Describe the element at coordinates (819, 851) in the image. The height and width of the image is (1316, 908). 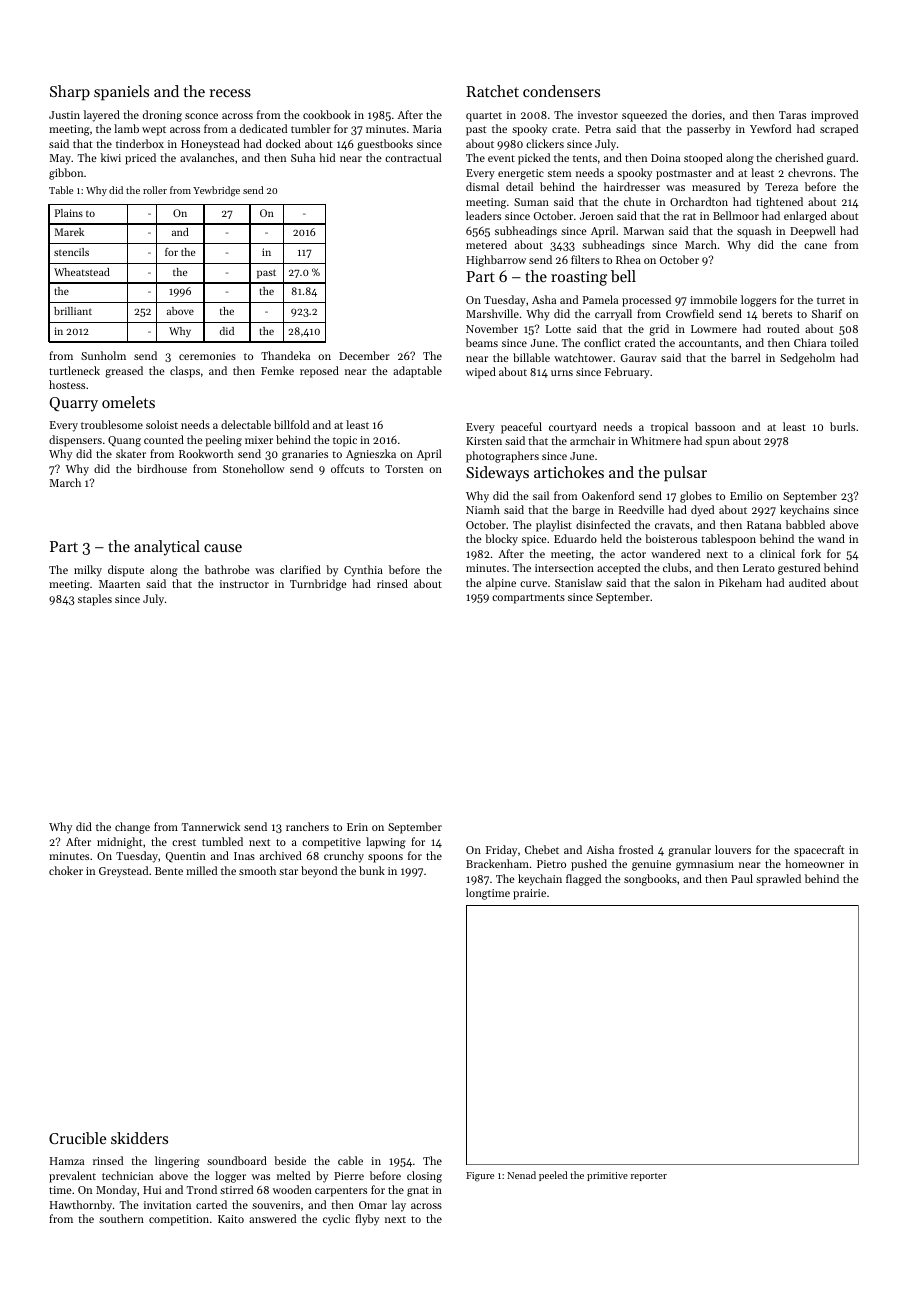
I see `spacecraft` at that location.
